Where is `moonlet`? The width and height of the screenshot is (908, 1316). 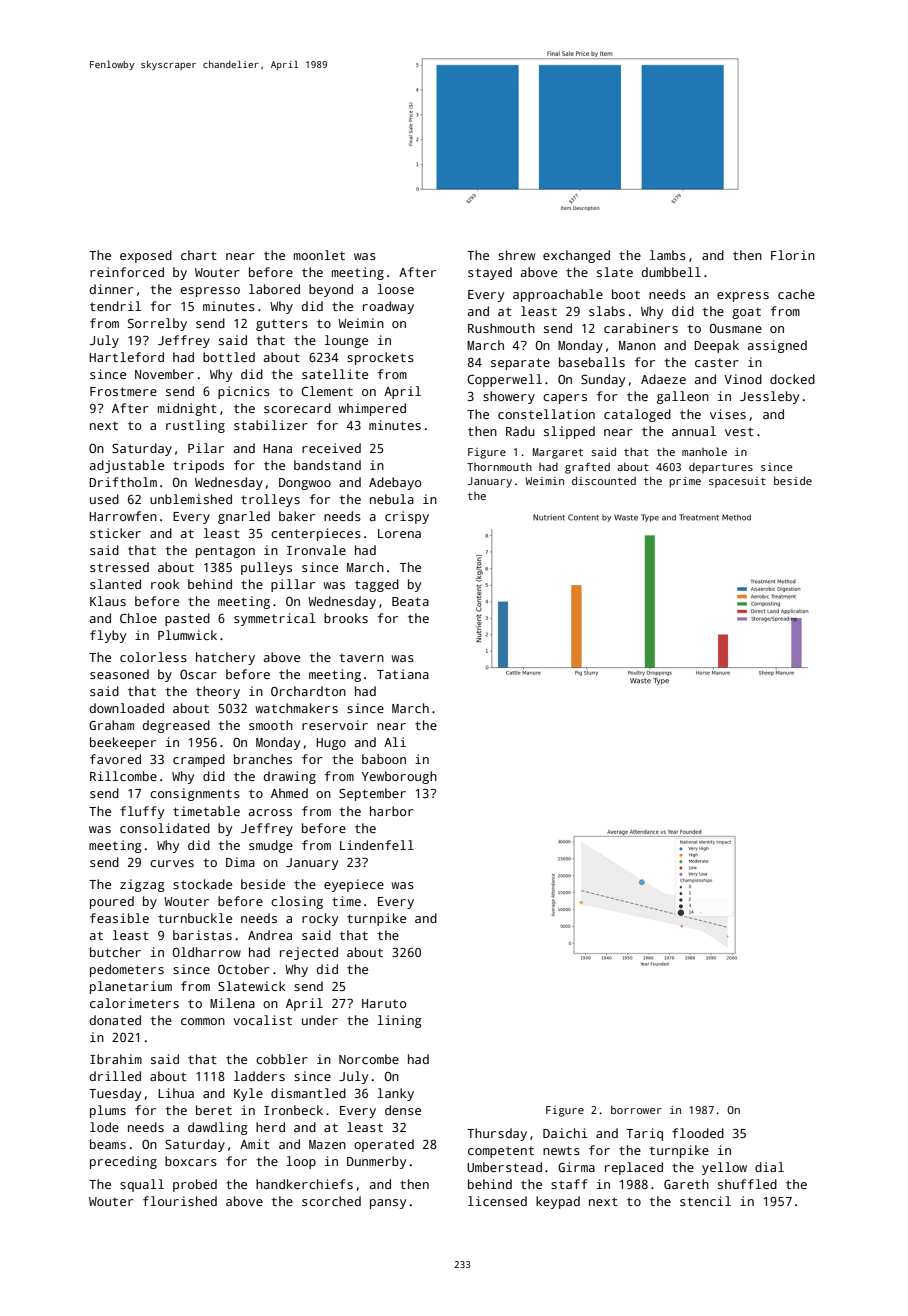 moonlet is located at coordinates (319, 255).
